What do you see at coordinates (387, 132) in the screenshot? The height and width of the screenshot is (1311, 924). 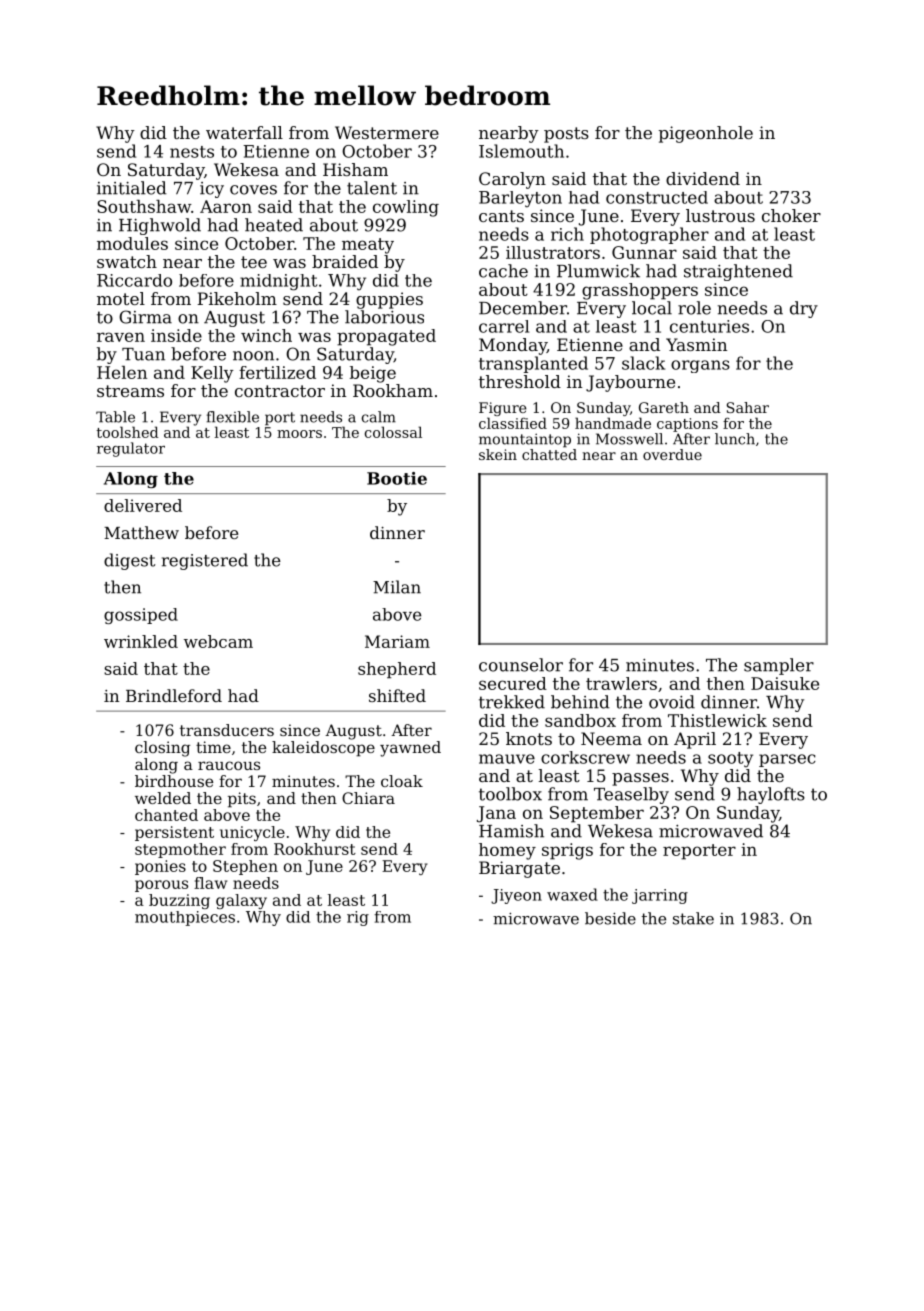 I see `Westermere` at bounding box center [387, 132].
